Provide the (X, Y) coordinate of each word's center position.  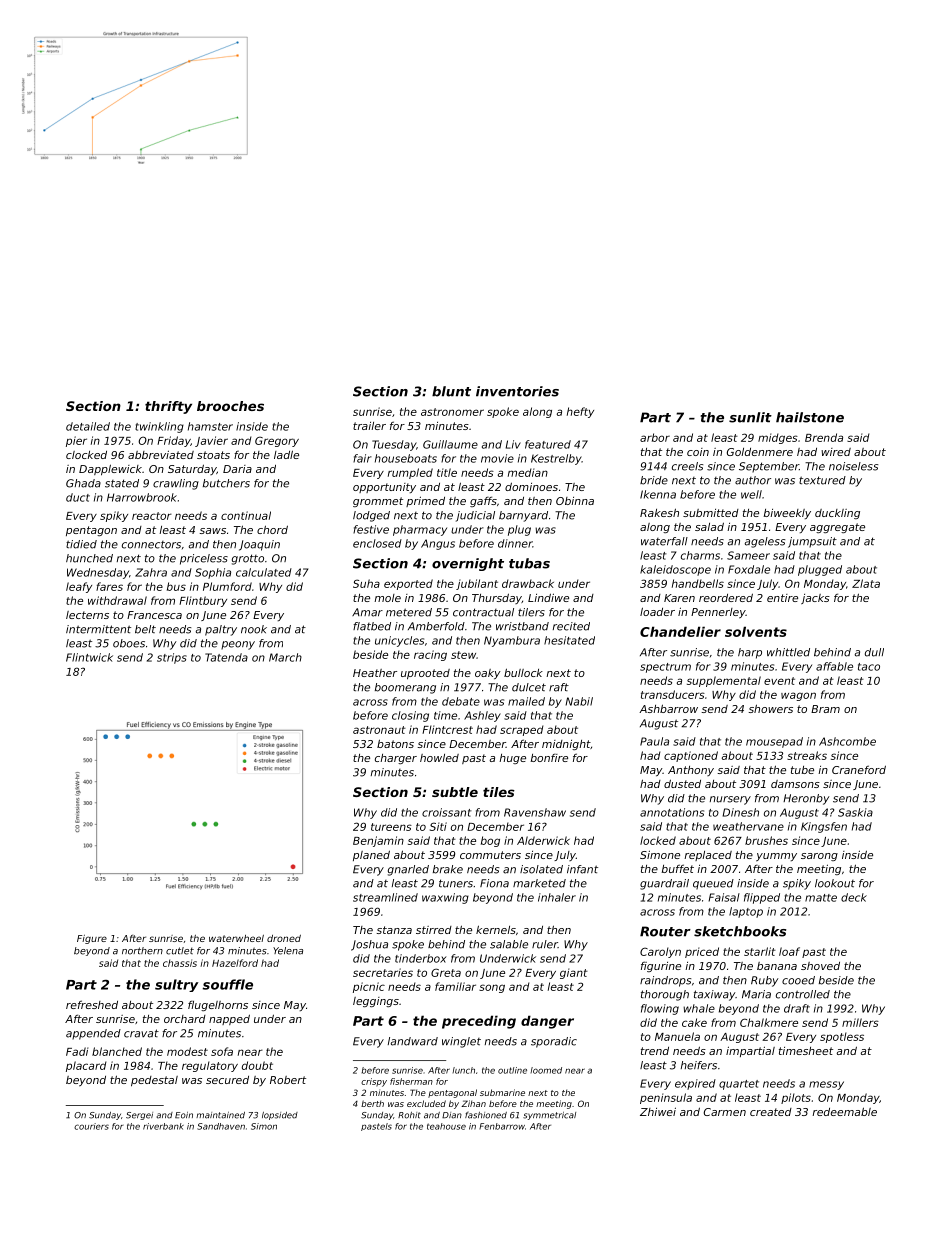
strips (172, 658)
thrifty (168, 407)
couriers (91, 1126)
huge (512, 759)
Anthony (691, 771)
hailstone (810, 417)
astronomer (452, 412)
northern (142, 951)
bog (490, 841)
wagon (798, 696)
